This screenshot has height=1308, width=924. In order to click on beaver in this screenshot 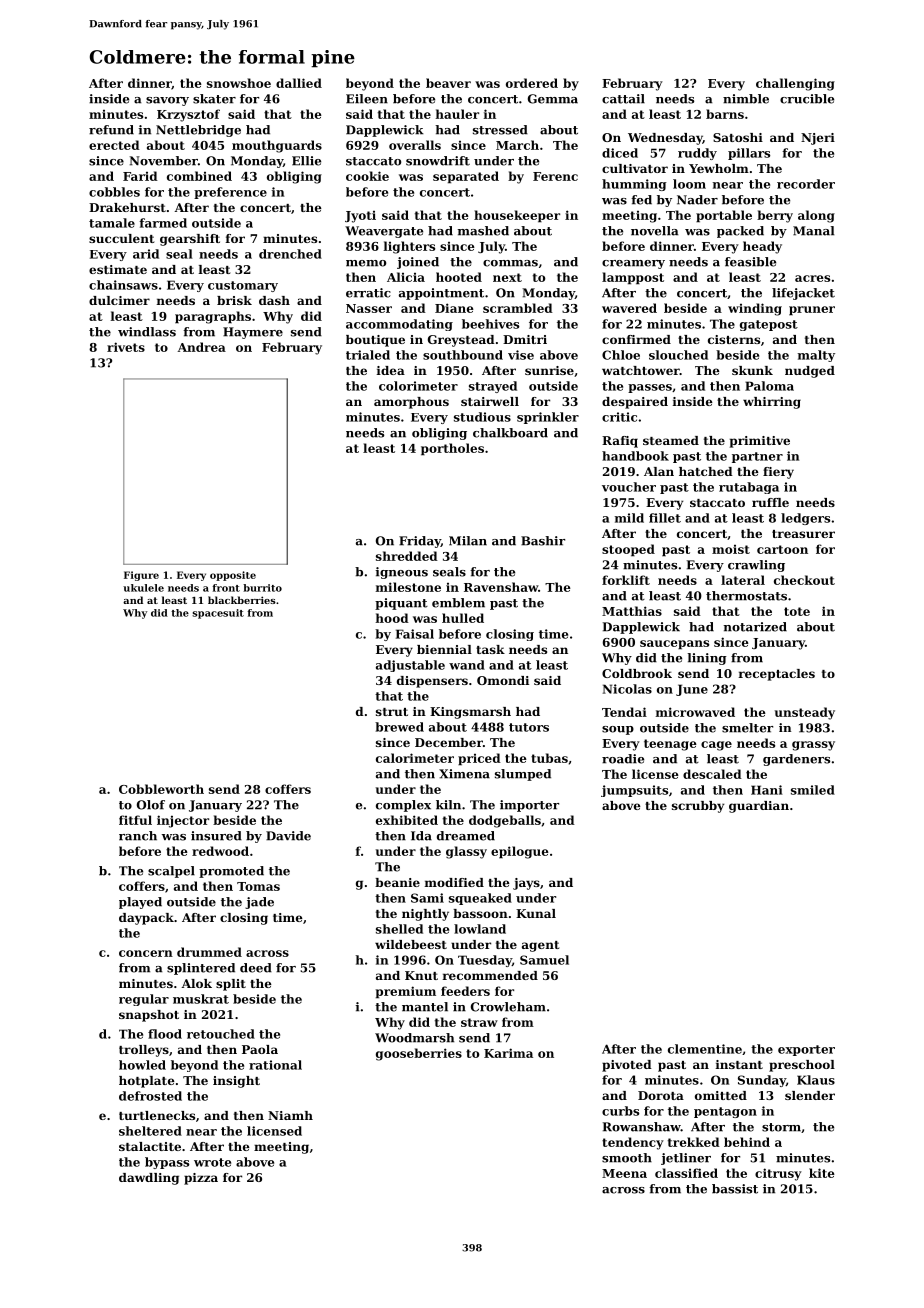, I will do `click(448, 83)`.
